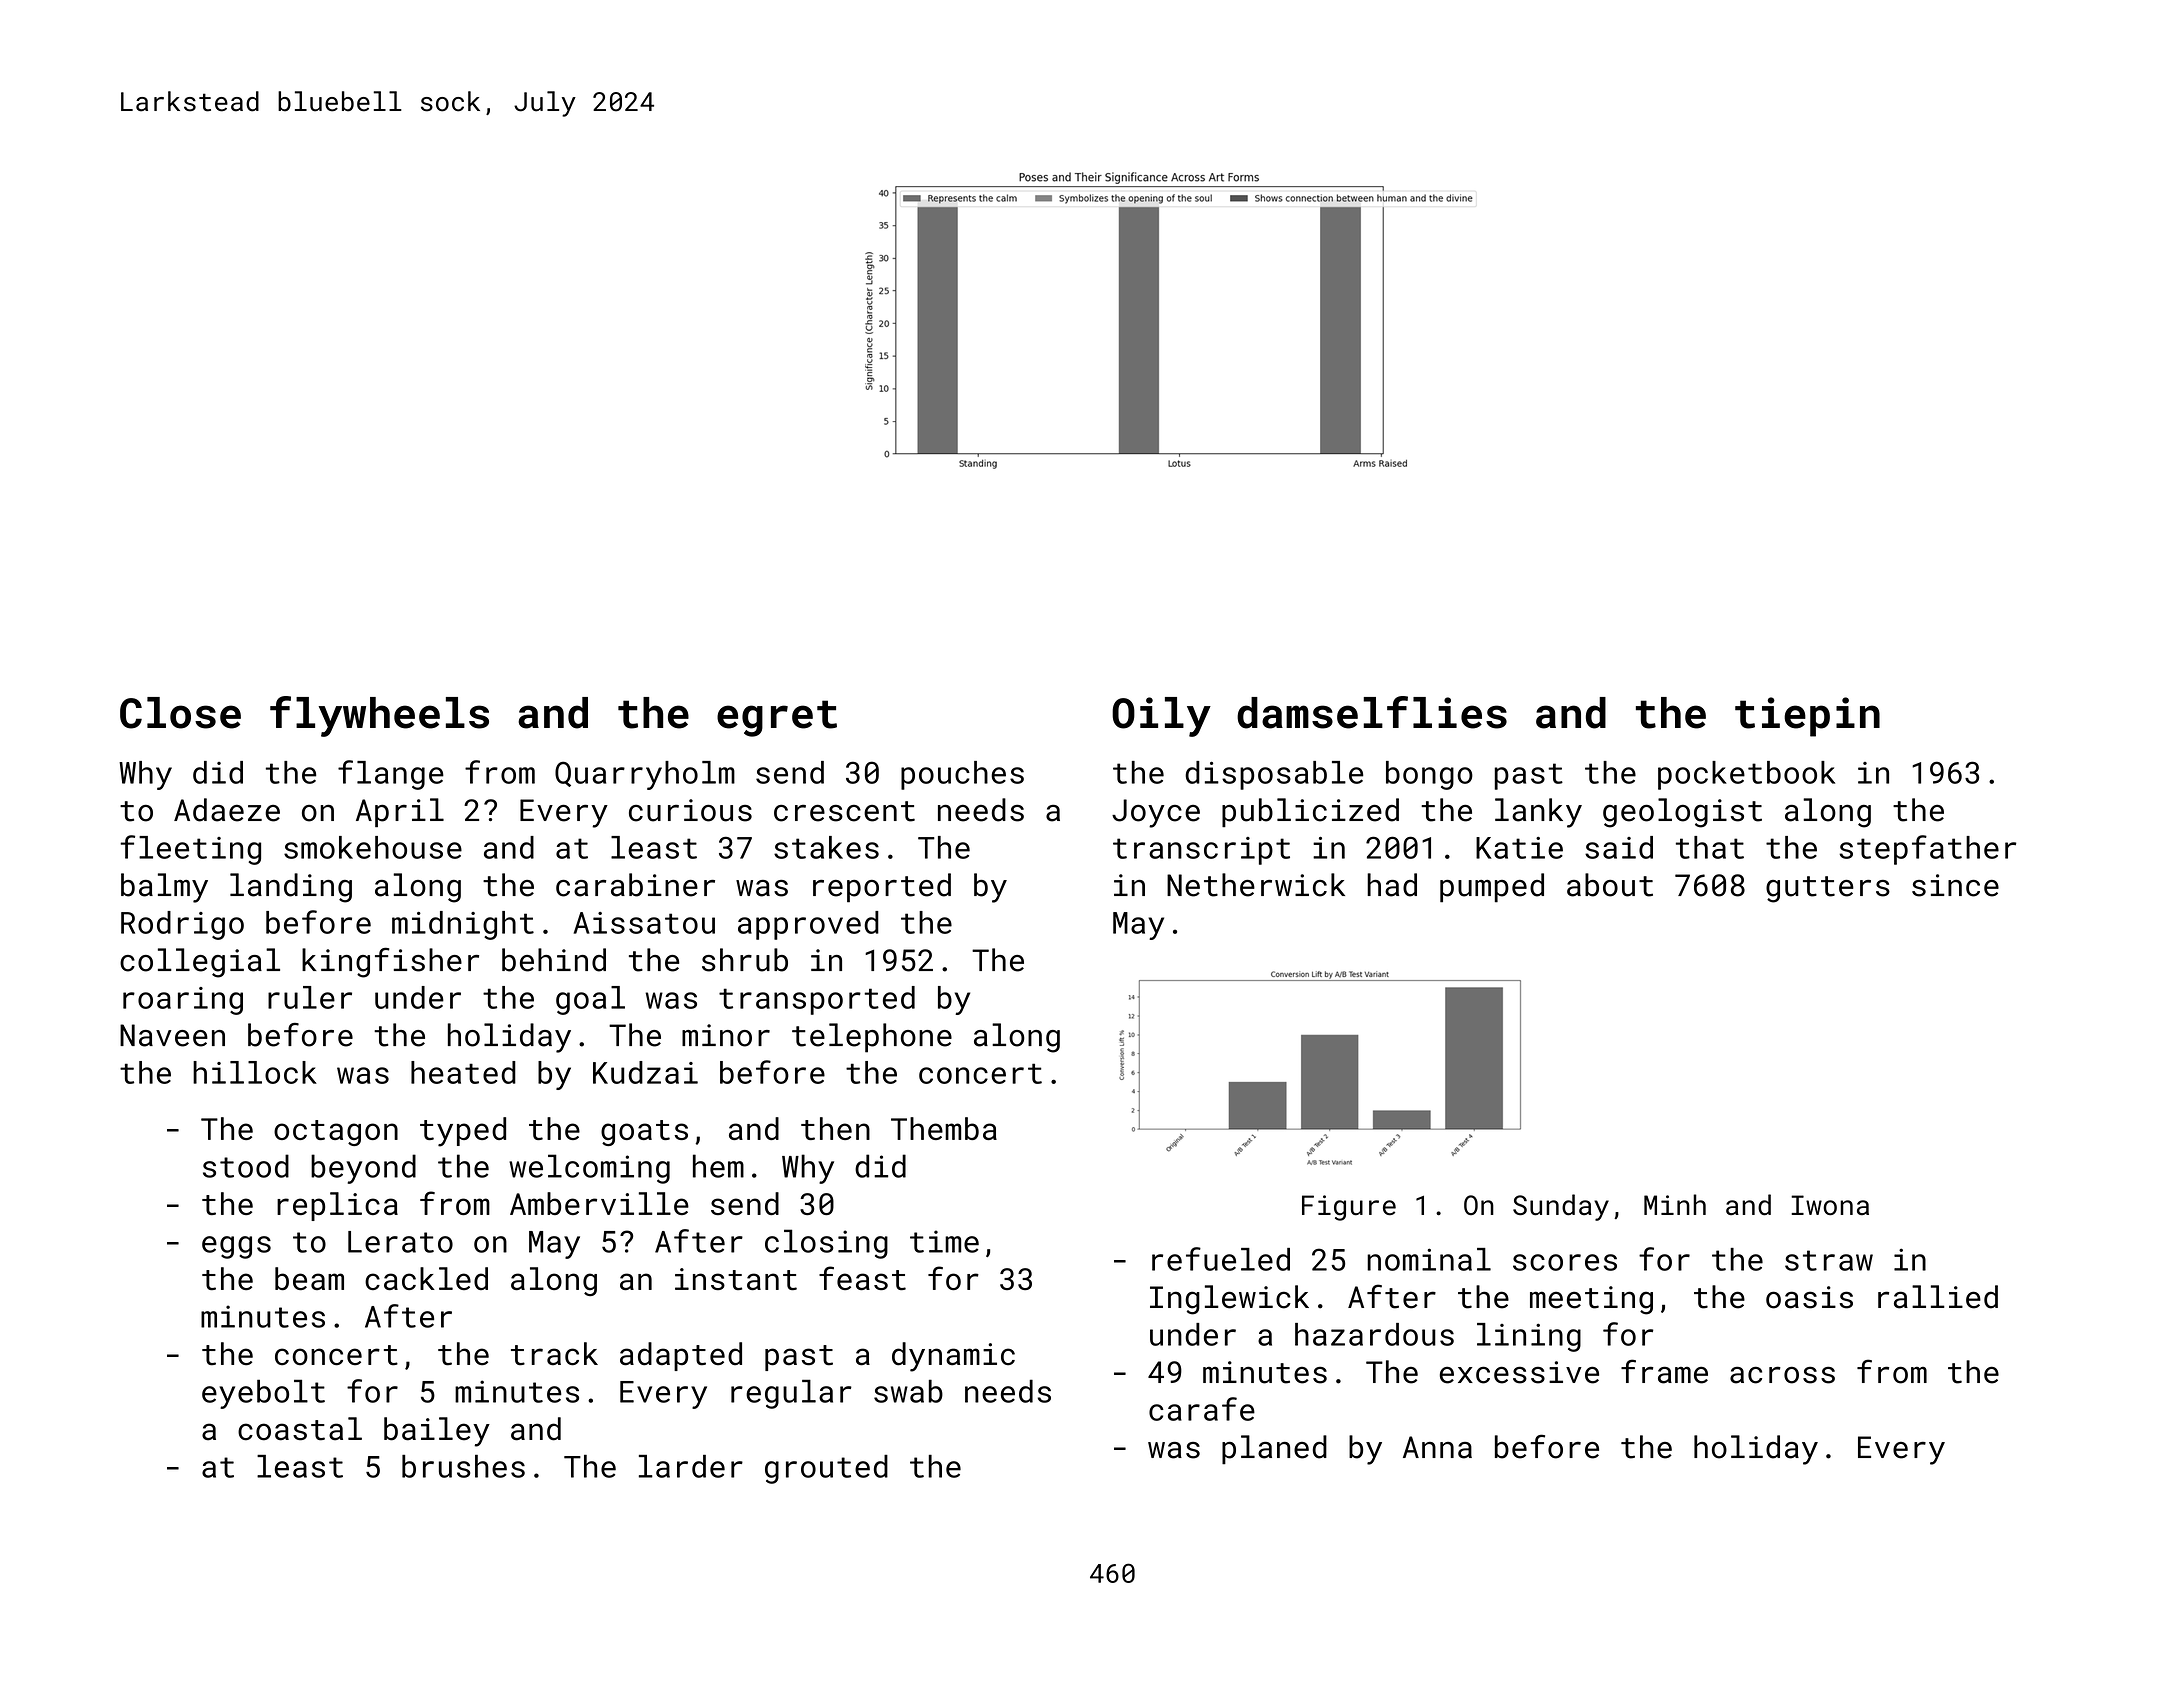 The height and width of the image is (1683, 2178). Describe the element at coordinates (1374, 1334) in the image. I see `hazardous` at that location.
